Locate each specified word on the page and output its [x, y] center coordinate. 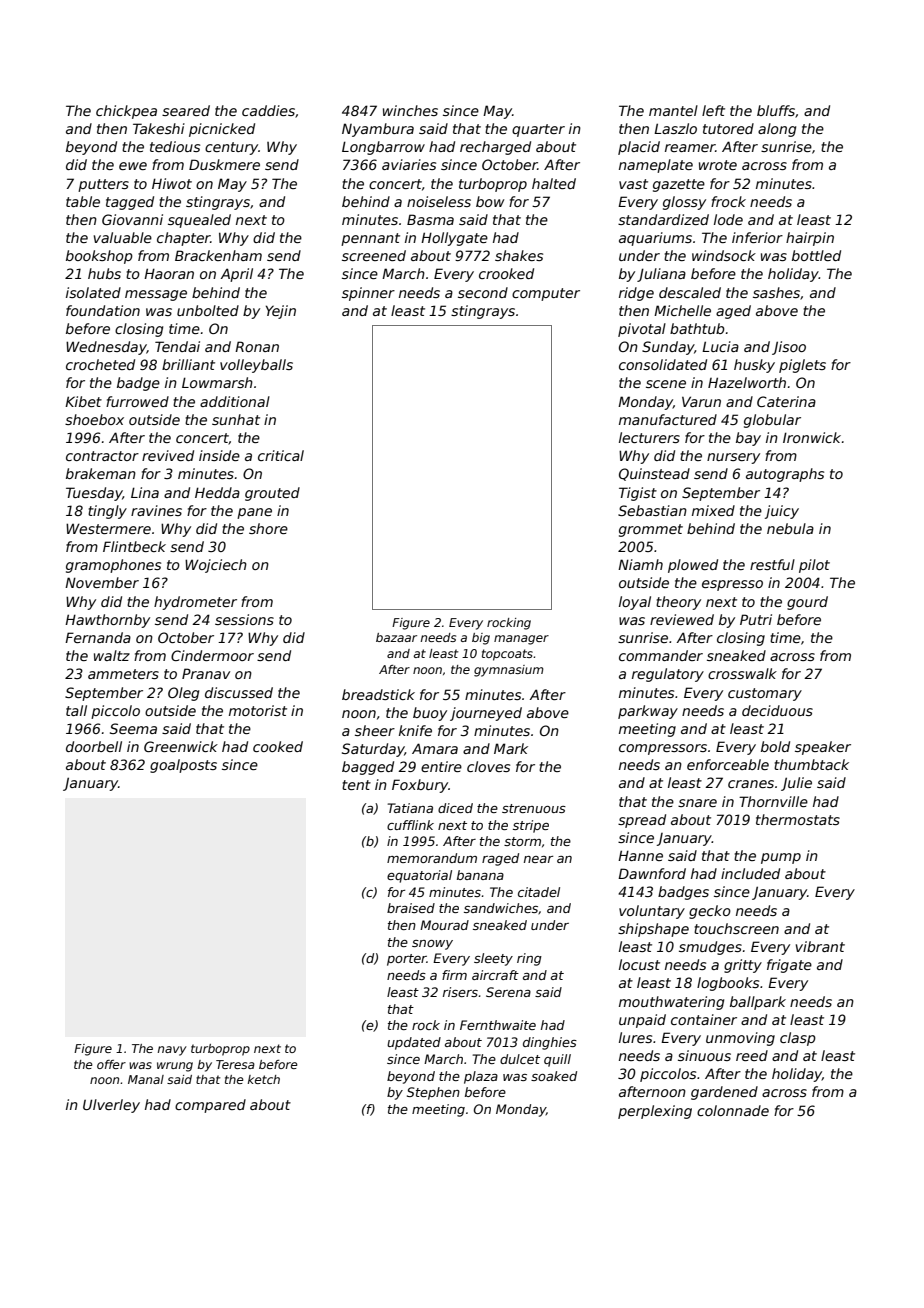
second [483, 292]
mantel [673, 110]
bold [775, 746]
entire [441, 766]
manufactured [668, 419]
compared [210, 1106]
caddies [268, 110]
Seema [133, 728]
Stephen [433, 1093]
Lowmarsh [217, 382]
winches [410, 110]
